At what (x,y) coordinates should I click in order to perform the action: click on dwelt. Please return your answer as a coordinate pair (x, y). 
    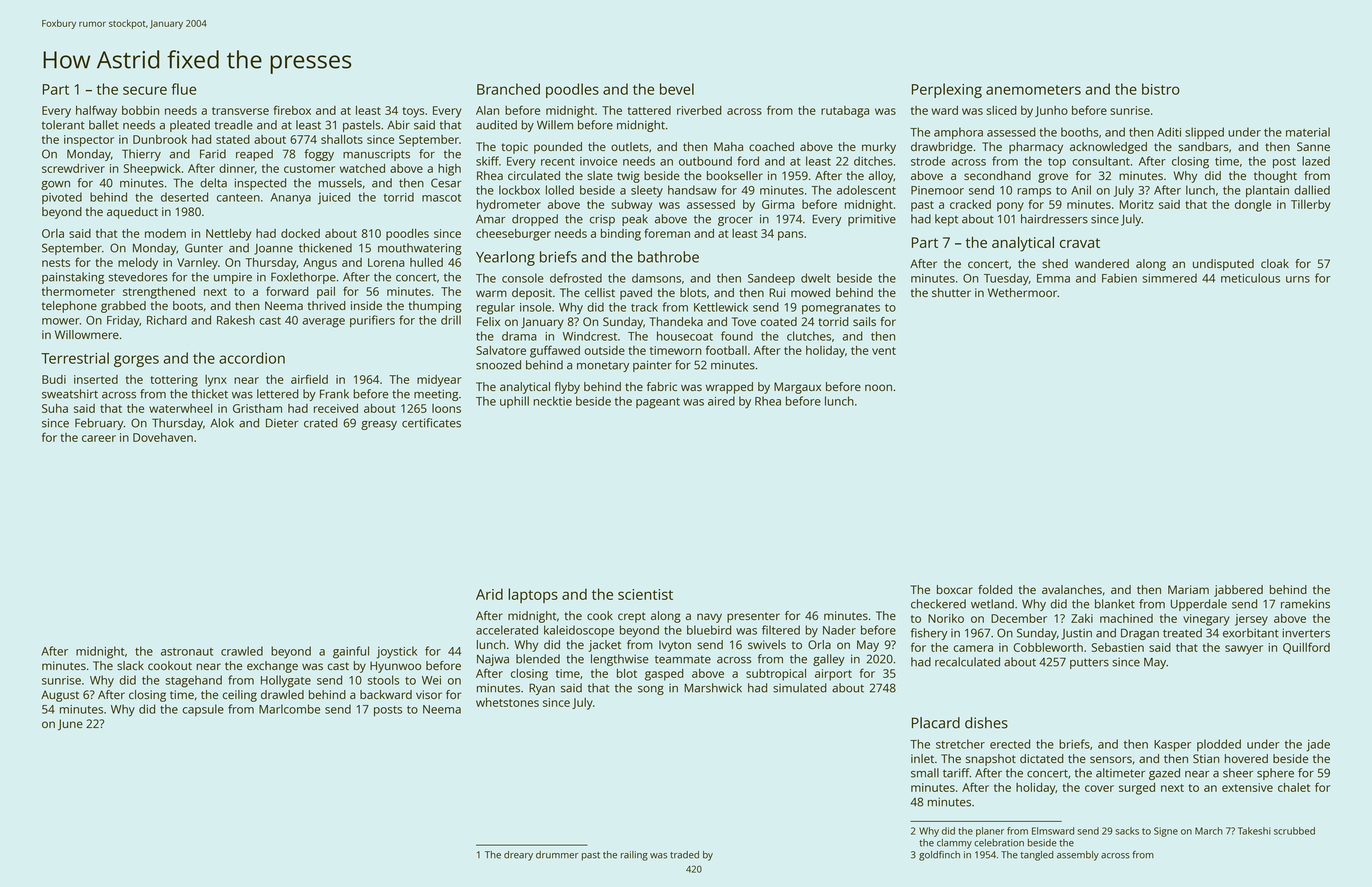
    Looking at the image, I should click on (816, 278).
